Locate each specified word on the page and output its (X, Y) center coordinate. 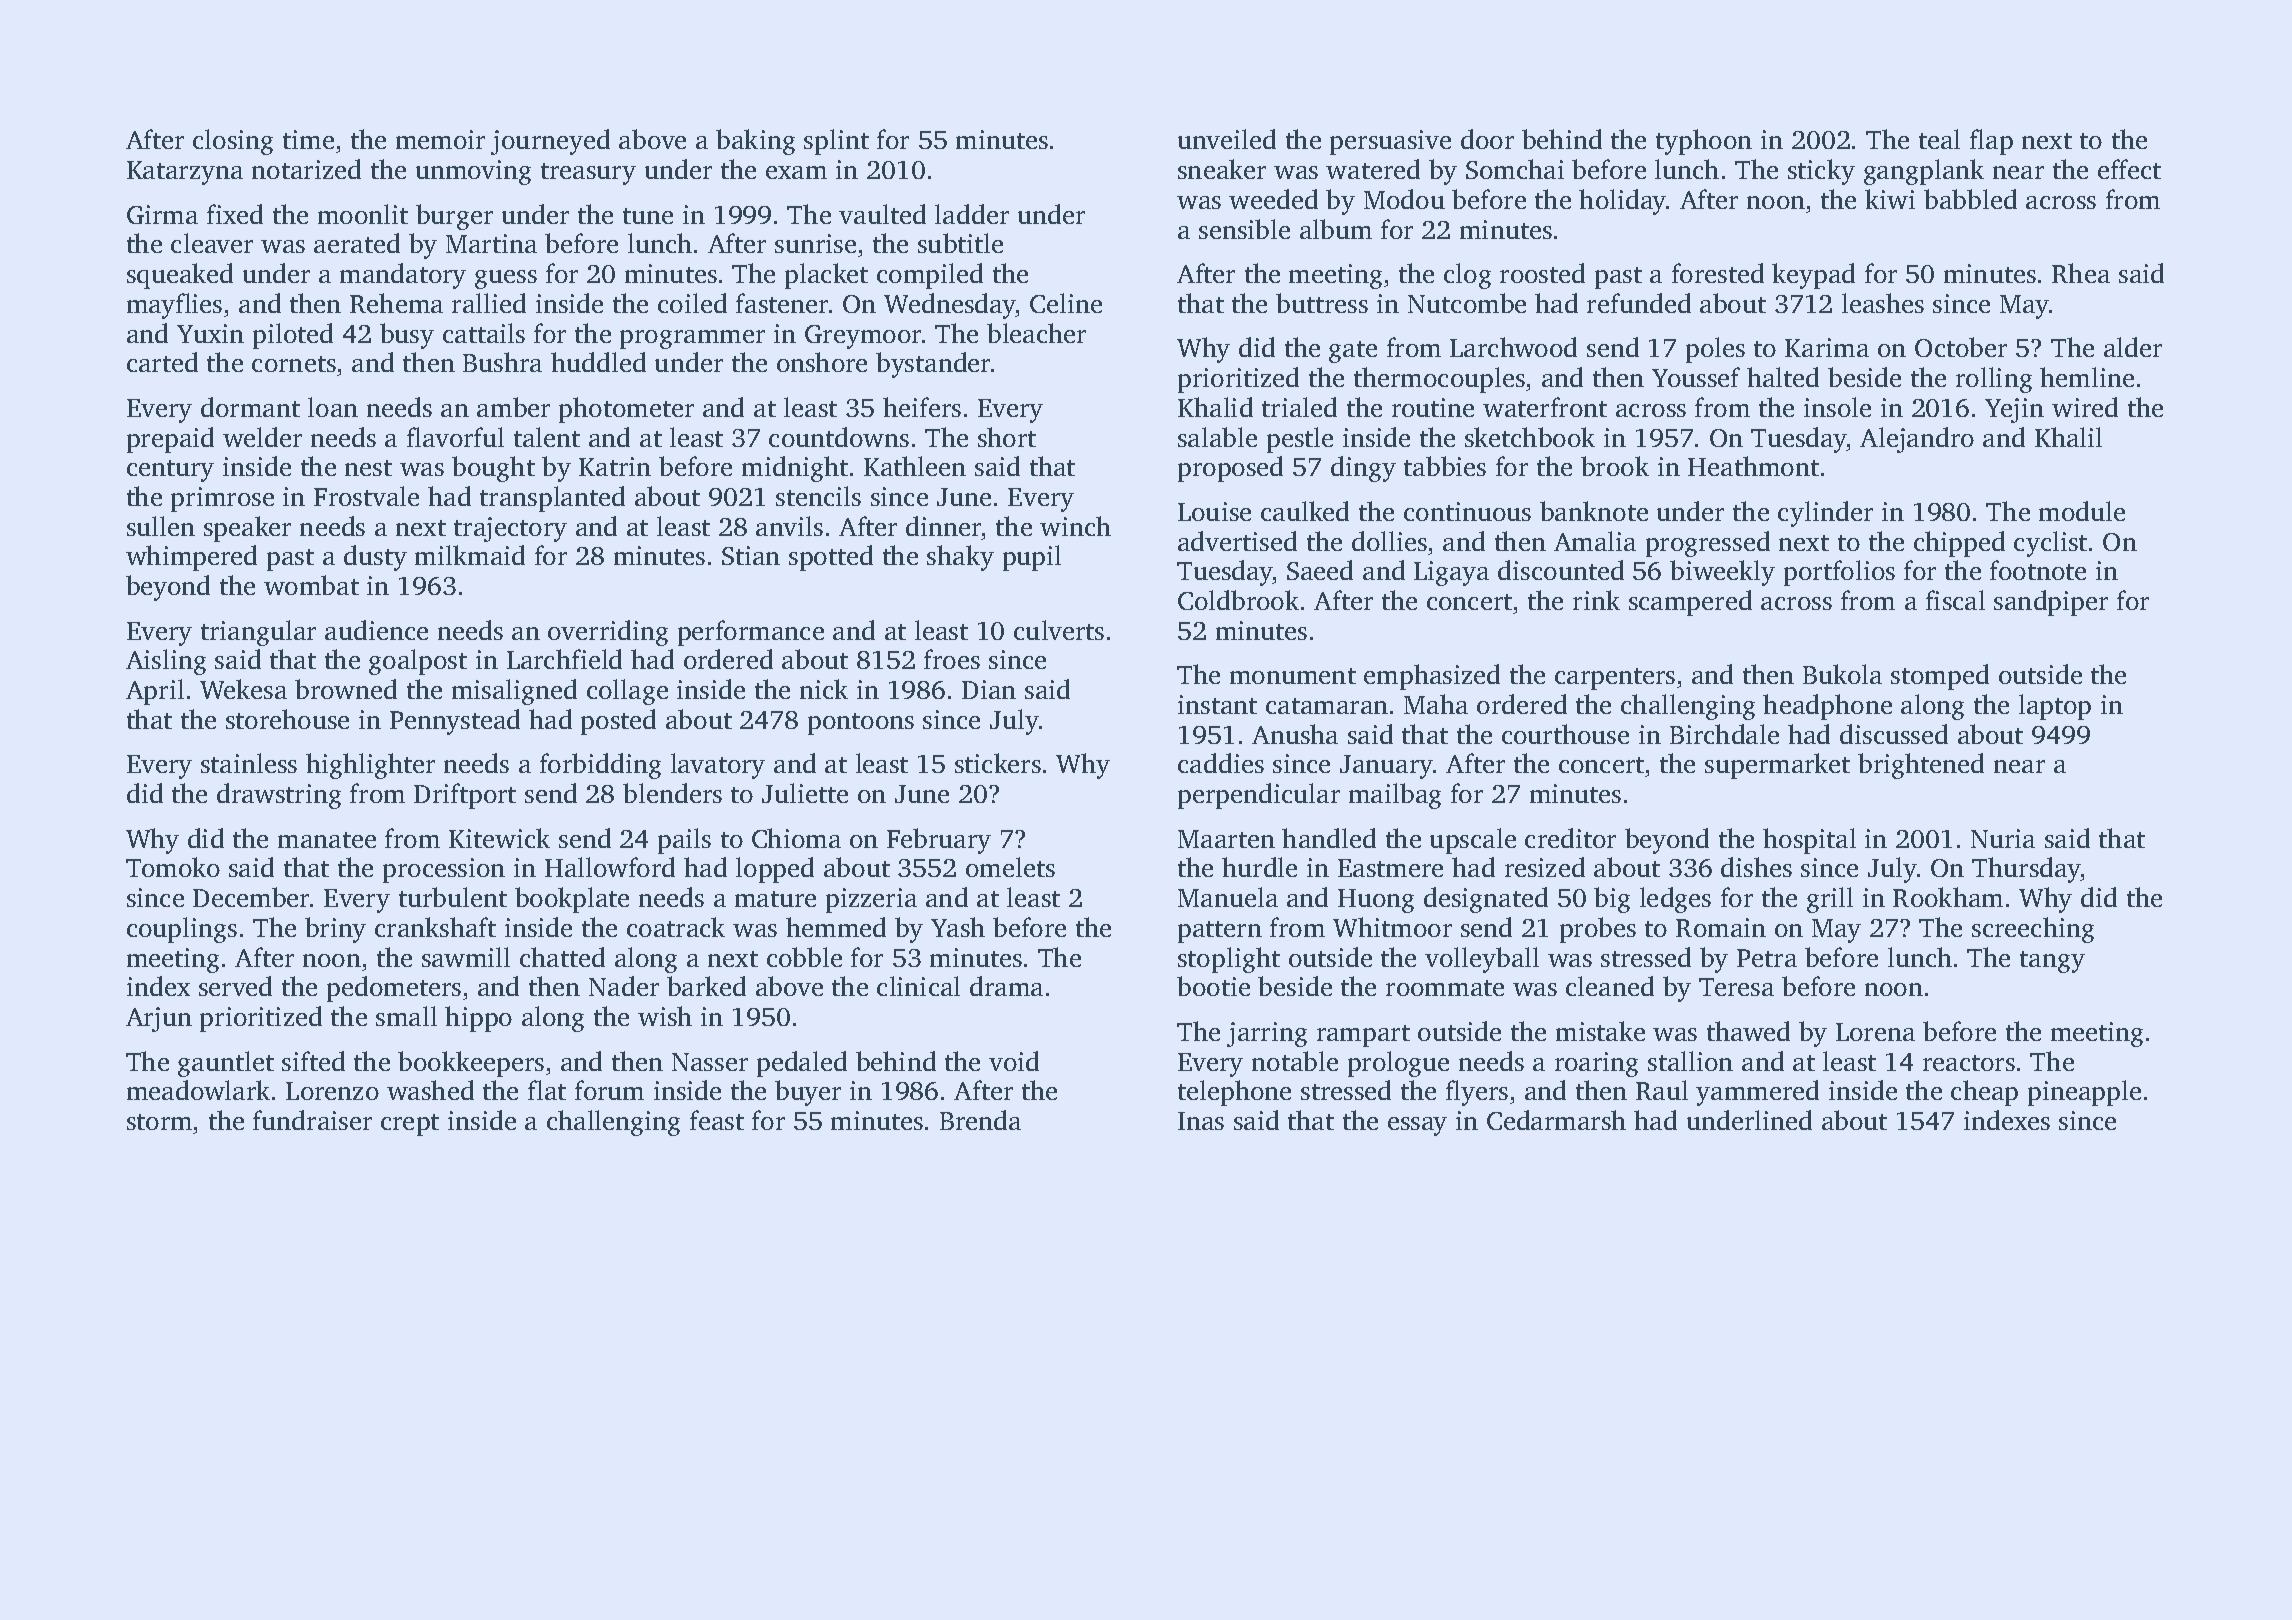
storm (159, 1122)
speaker (247, 529)
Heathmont (1753, 466)
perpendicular (1259, 796)
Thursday (2026, 870)
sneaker (1222, 169)
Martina (491, 243)
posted (618, 722)
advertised (1237, 541)
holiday (1623, 202)
